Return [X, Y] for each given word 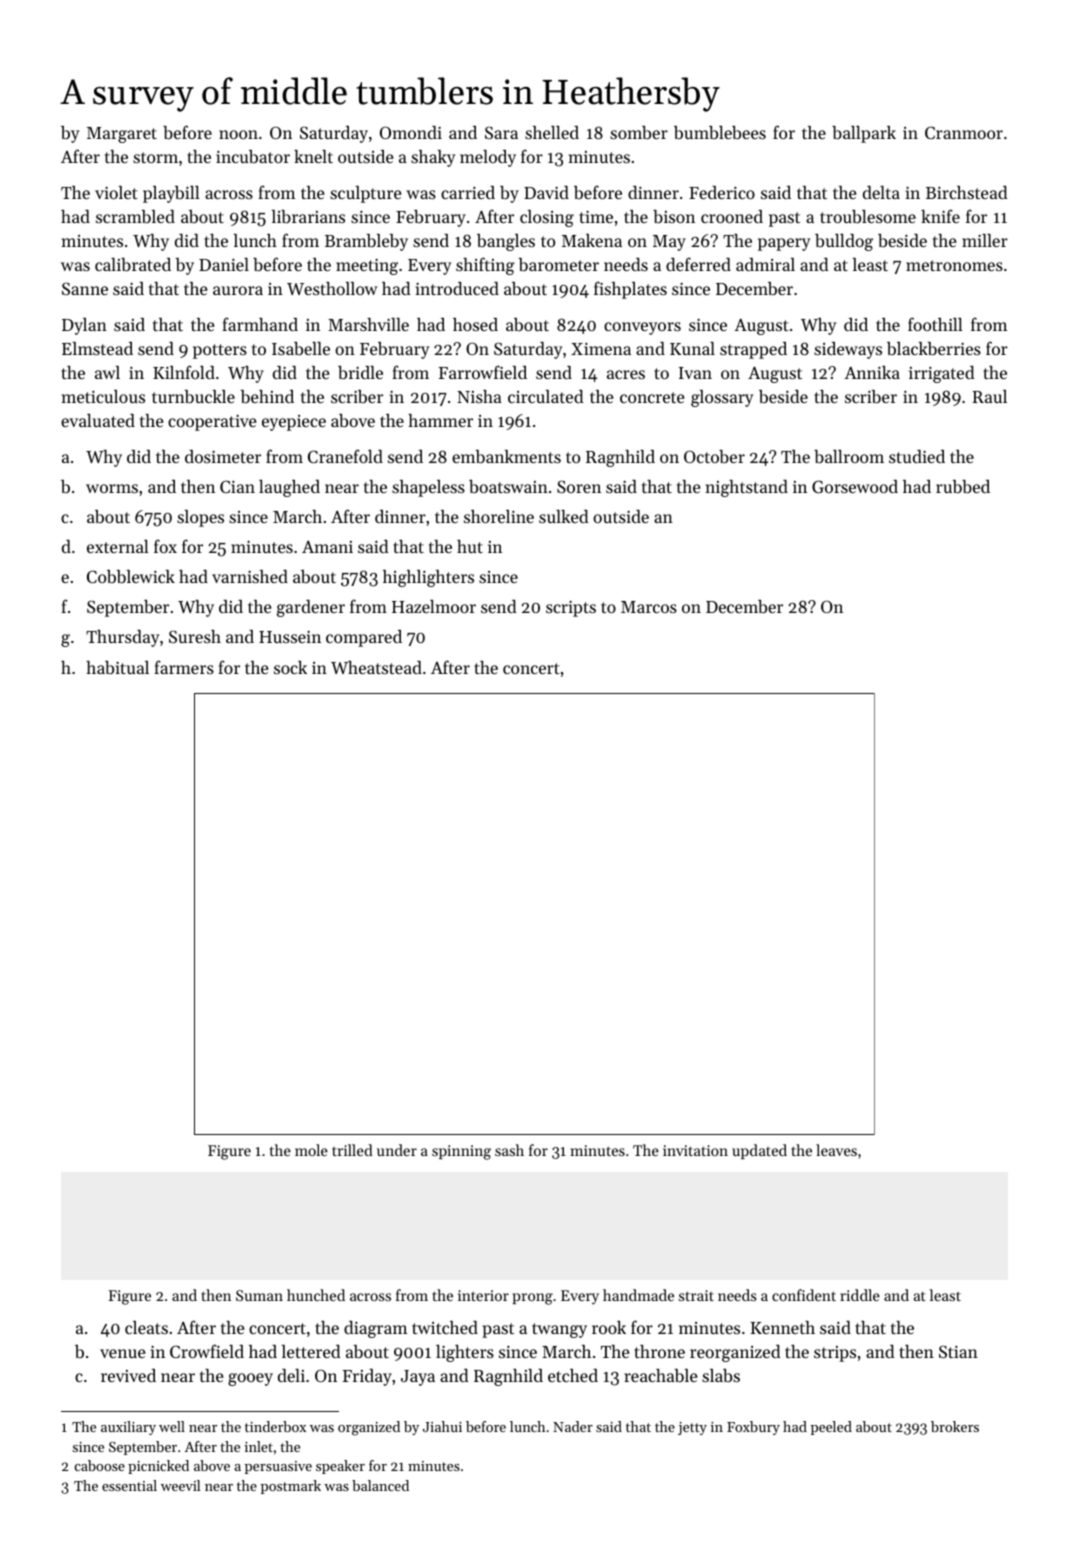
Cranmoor [964, 132]
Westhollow [332, 288]
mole [311, 1150]
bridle [360, 372]
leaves [836, 1150]
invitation [695, 1150]
